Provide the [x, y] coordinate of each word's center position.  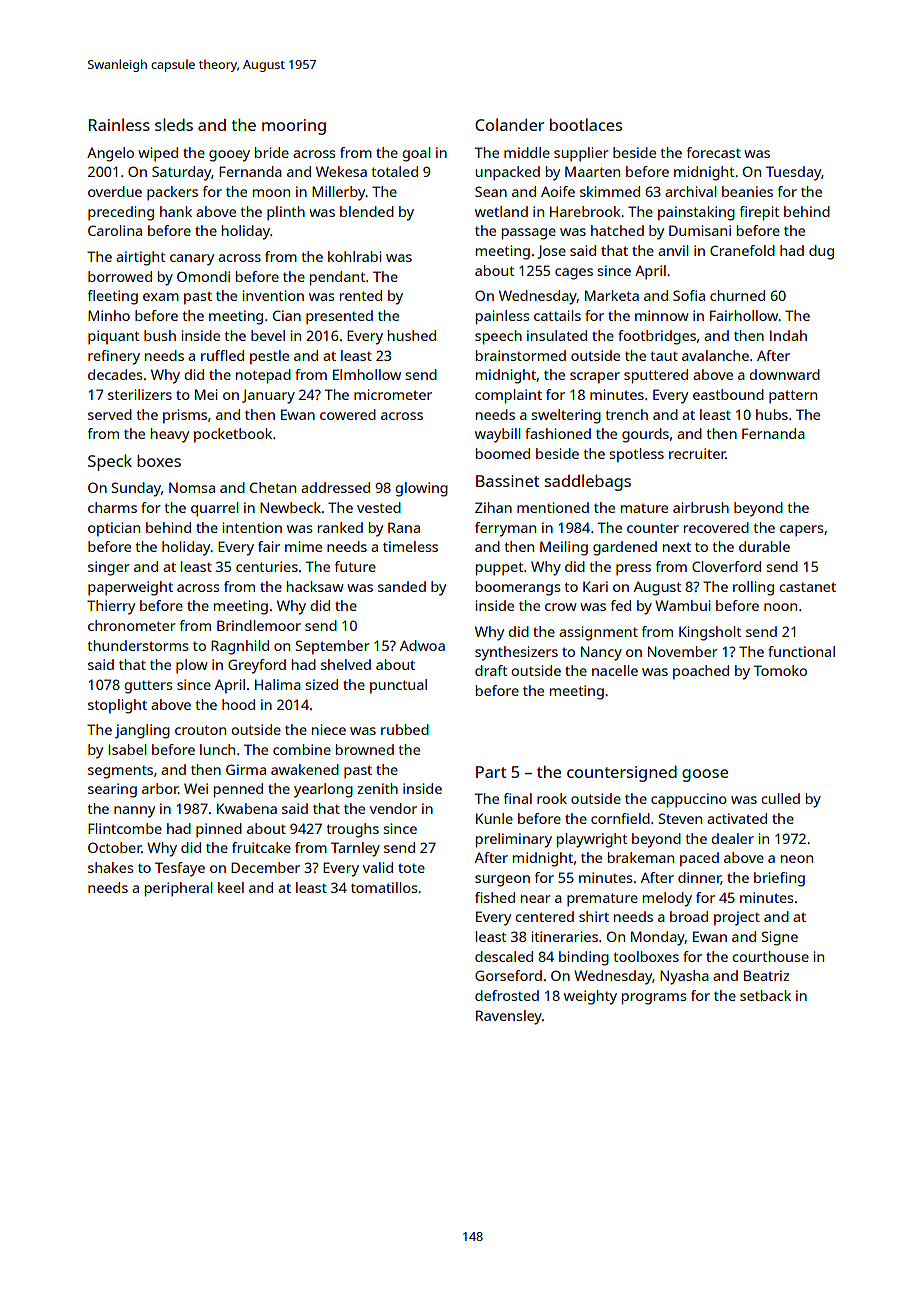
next [677, 547]
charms [112, 507]
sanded [402, 586]
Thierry [111, 607]
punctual [398, 686]
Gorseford [508, 975]
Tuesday [793, 173]
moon [271, 193]
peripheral [178, 889]
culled [780, 798]
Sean [491, 191]
